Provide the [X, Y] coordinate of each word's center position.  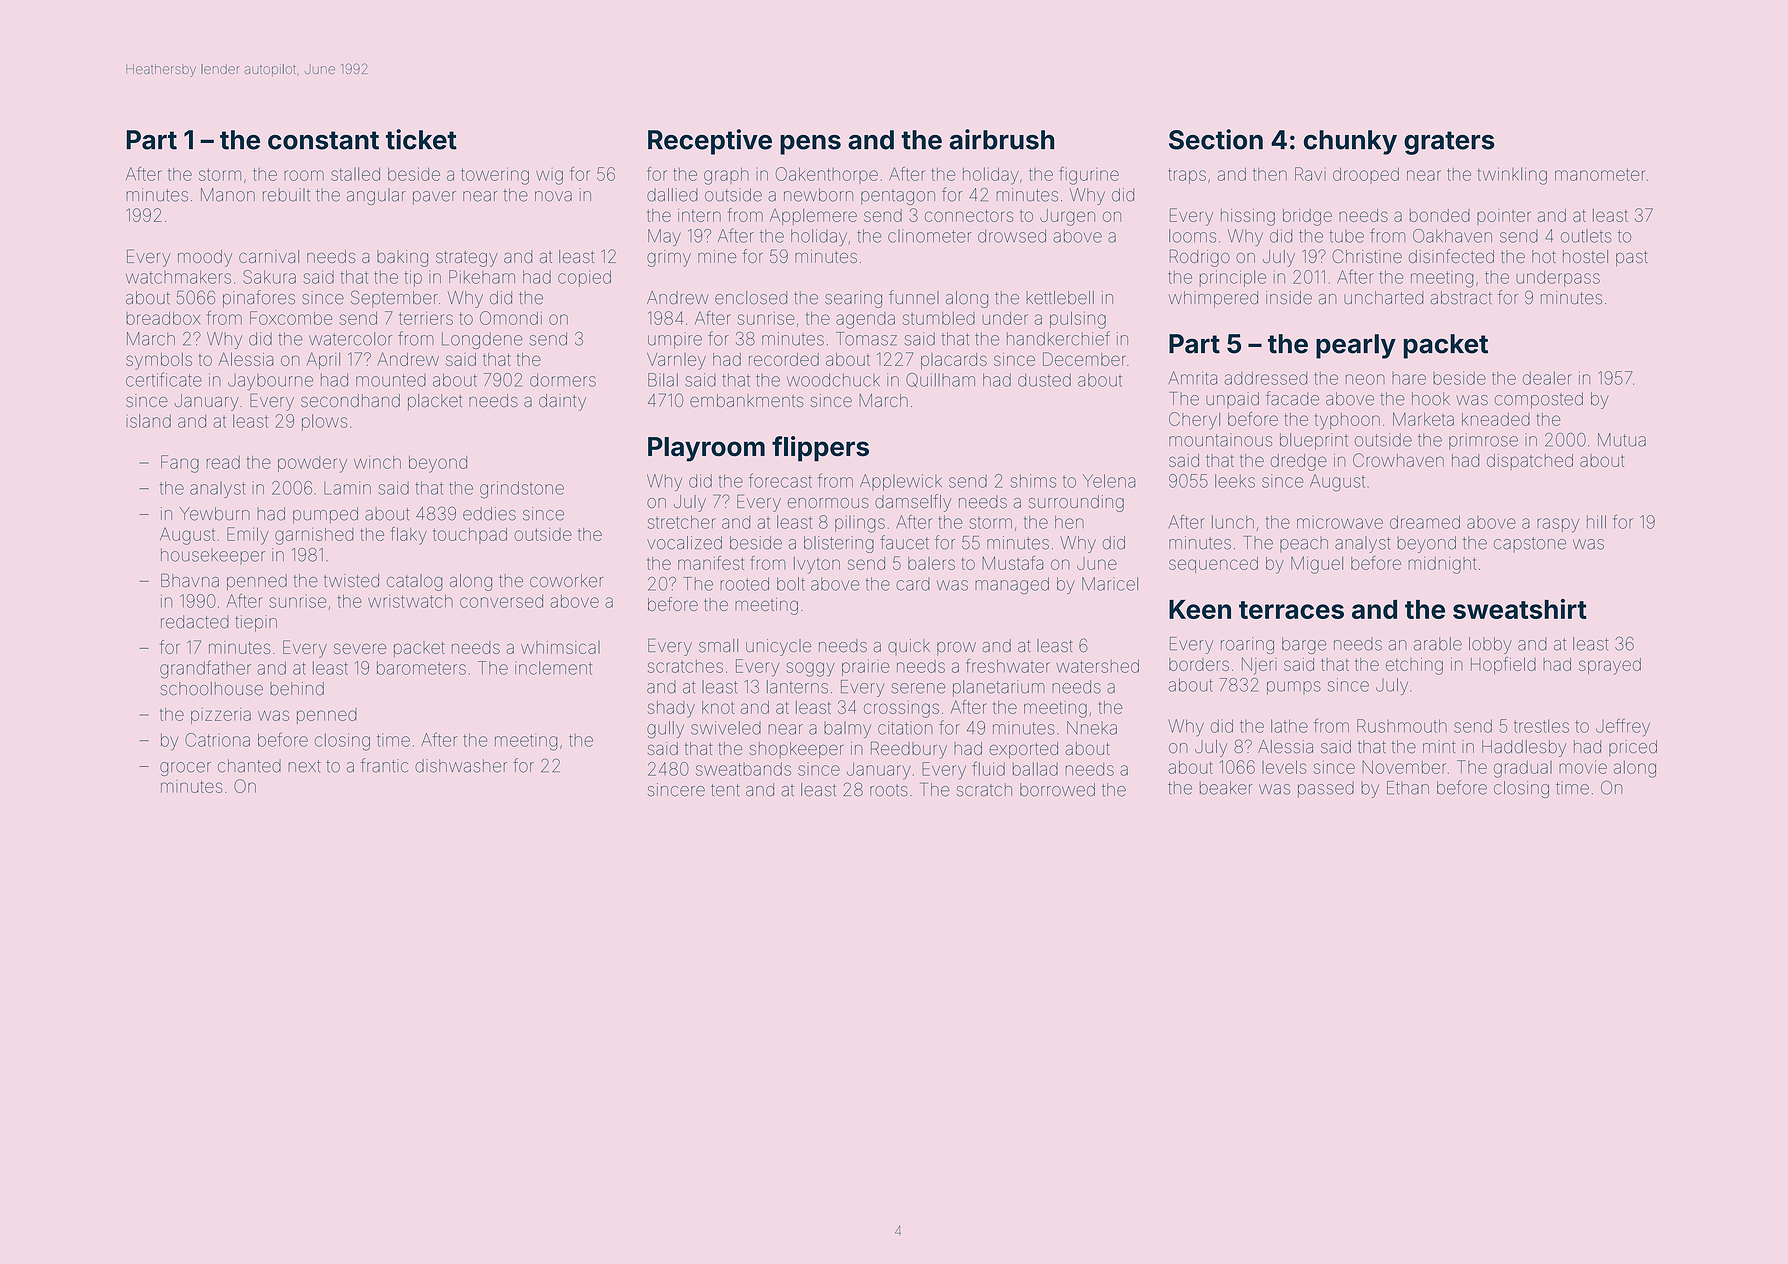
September [394, 298]
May [664, 237]
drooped [1366, 176]
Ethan [1408, 788]
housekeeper [213, 556]
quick [909, 647]
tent [725, 790]
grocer [185, 769]
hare [1409, 378]
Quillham [940, 380]
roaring [1247, 645]
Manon [228, 195]
